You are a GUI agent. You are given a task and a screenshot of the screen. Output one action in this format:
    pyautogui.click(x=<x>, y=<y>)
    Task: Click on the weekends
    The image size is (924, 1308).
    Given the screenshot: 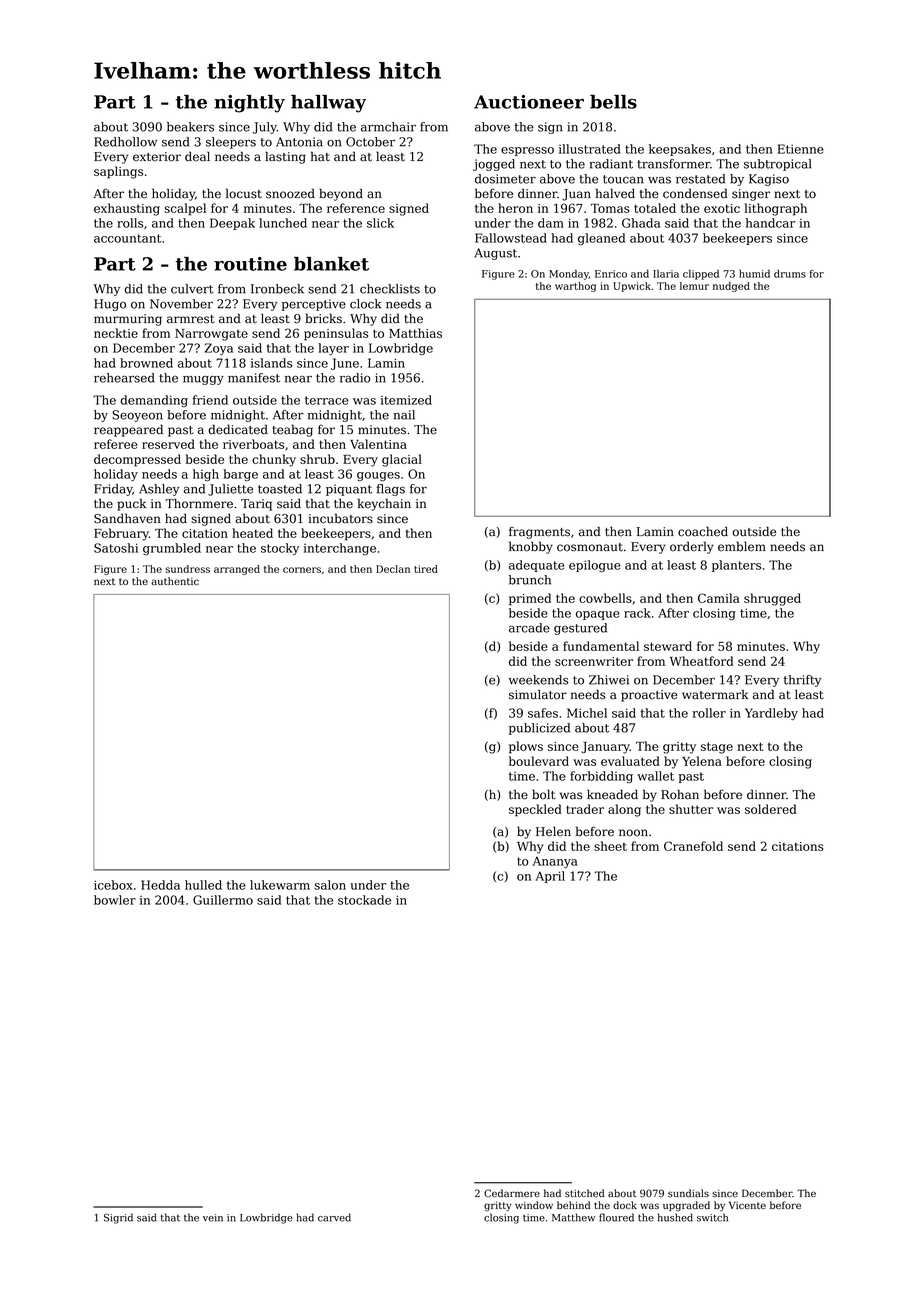 What is the action you would take?
    pyautogui.click(x=538, y=680)
